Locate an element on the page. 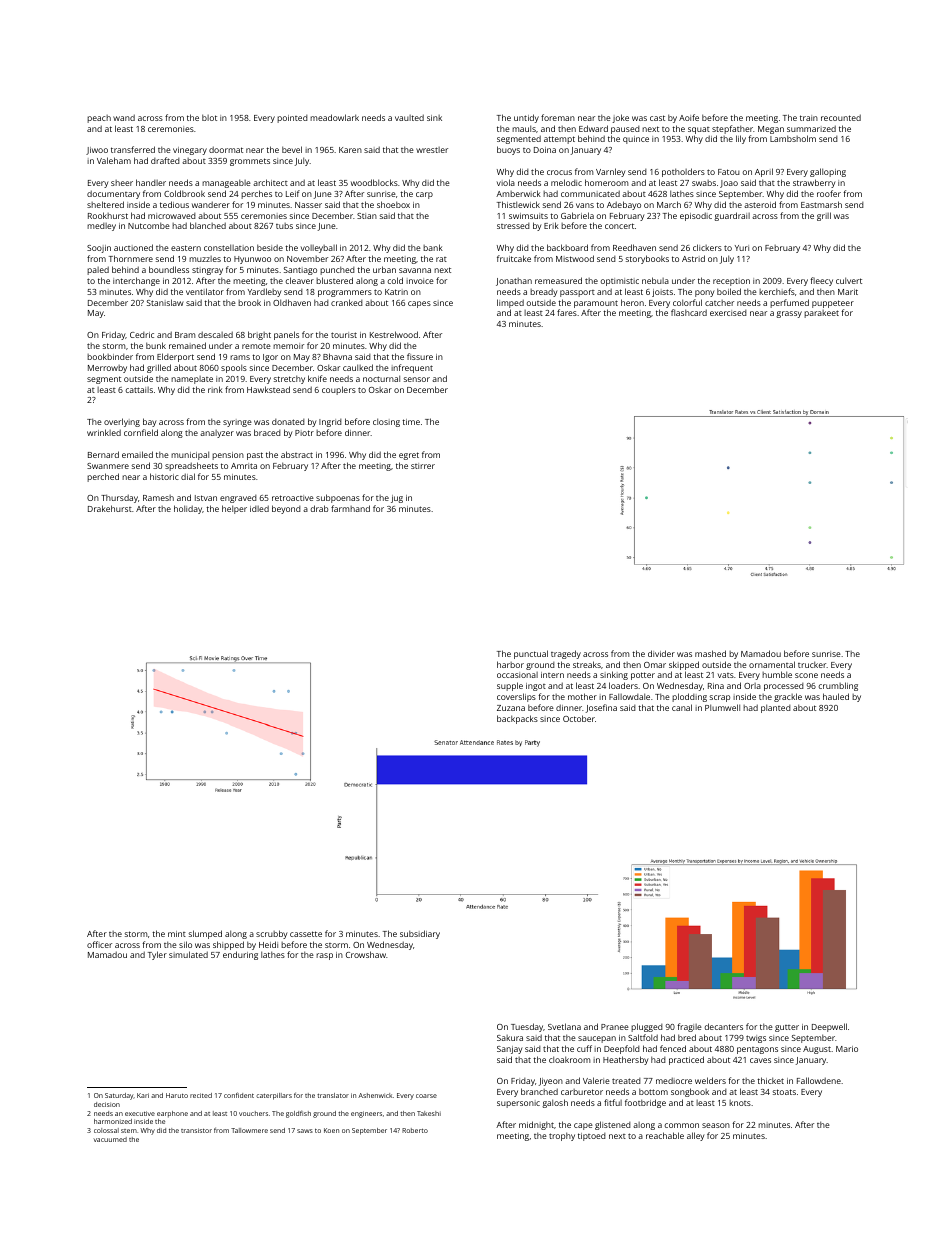 The image size is (952, 1233). untidy is located at coordinates (526, 118).
